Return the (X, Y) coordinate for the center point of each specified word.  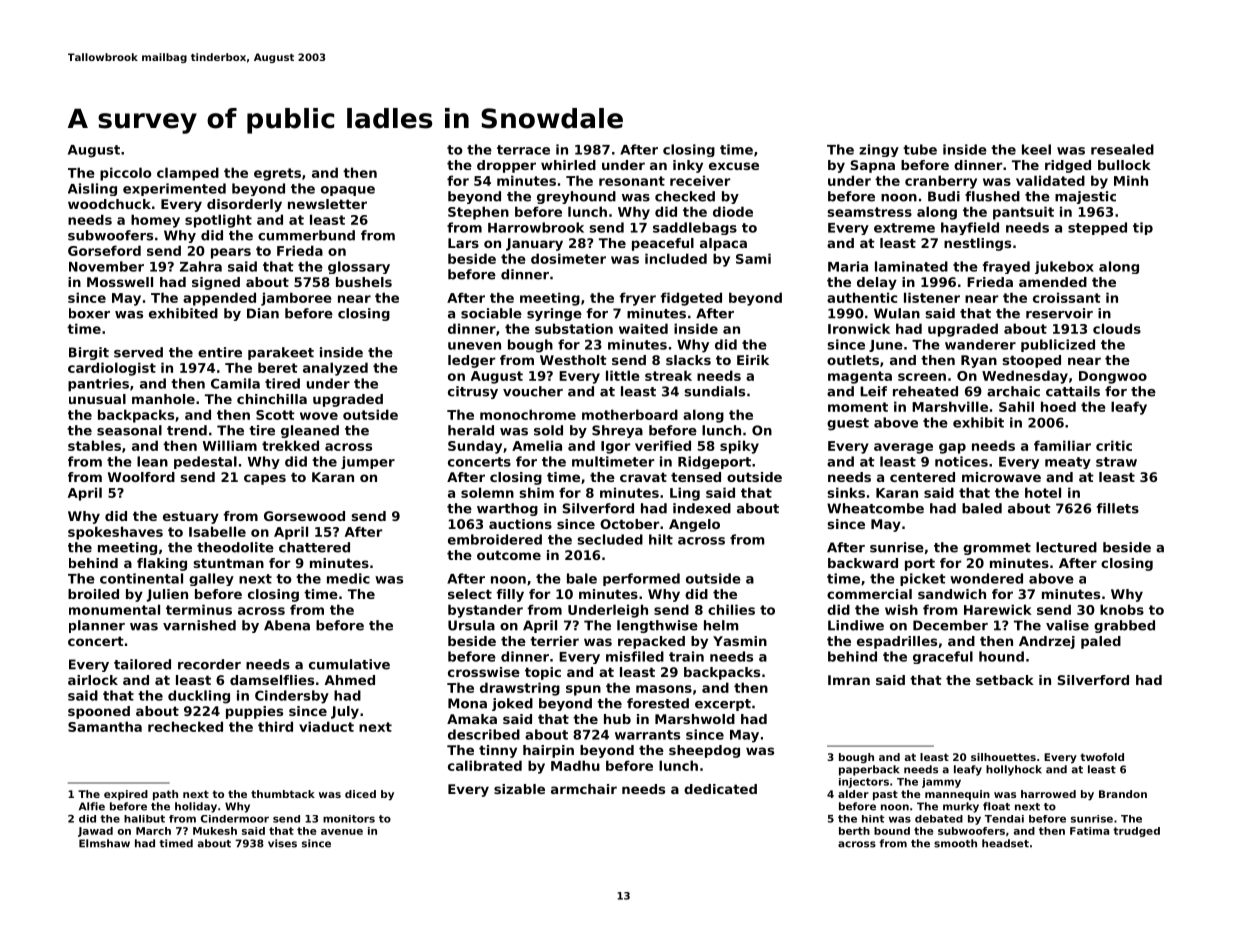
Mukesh (215, 831)
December (950, 625)
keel (1036, 149)
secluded (610, 539)
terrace (523, 150)
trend (187, 430)
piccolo (126, 174)
